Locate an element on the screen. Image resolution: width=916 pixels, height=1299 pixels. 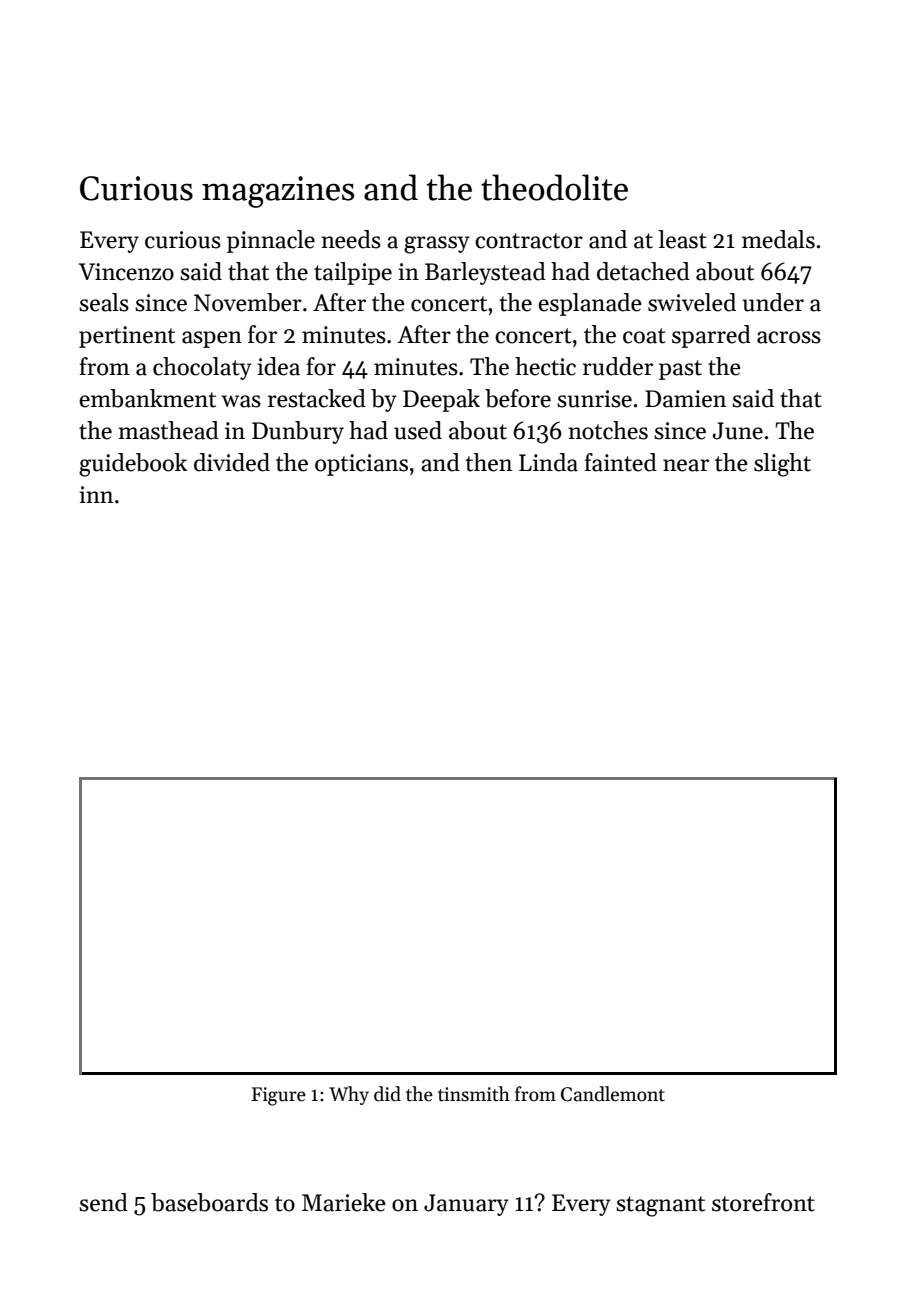
pertinent is located at coordinates (127, 337).
